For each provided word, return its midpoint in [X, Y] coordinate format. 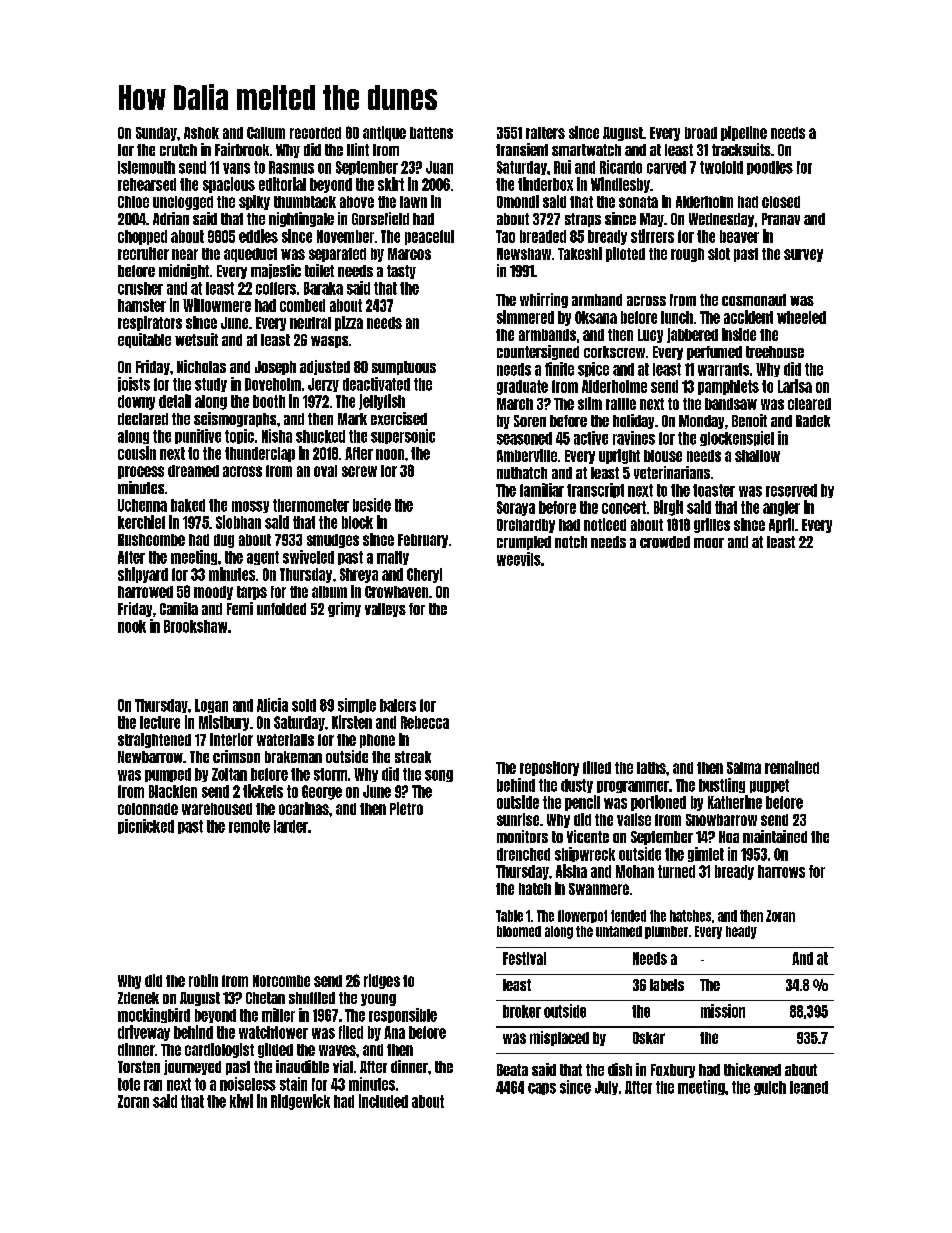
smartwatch [586, 150]
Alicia [272, 705]
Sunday [156, 134]
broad [701, 133]
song [439, 776]
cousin [137, 453]
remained [792, 767]
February [423, 541]
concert [624, 507]
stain [293, 1084]
